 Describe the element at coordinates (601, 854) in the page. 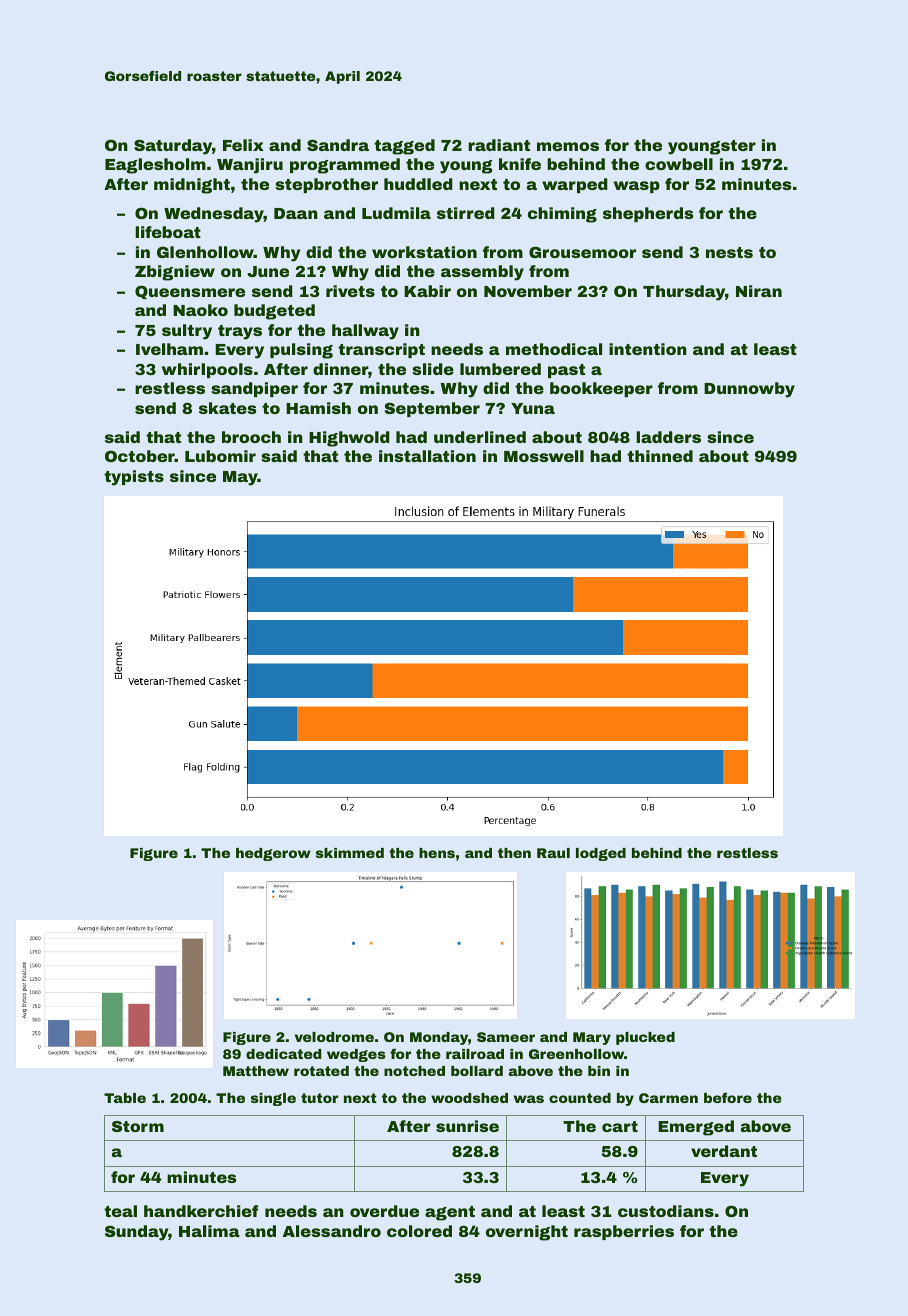

I see `lodged` at that location.
